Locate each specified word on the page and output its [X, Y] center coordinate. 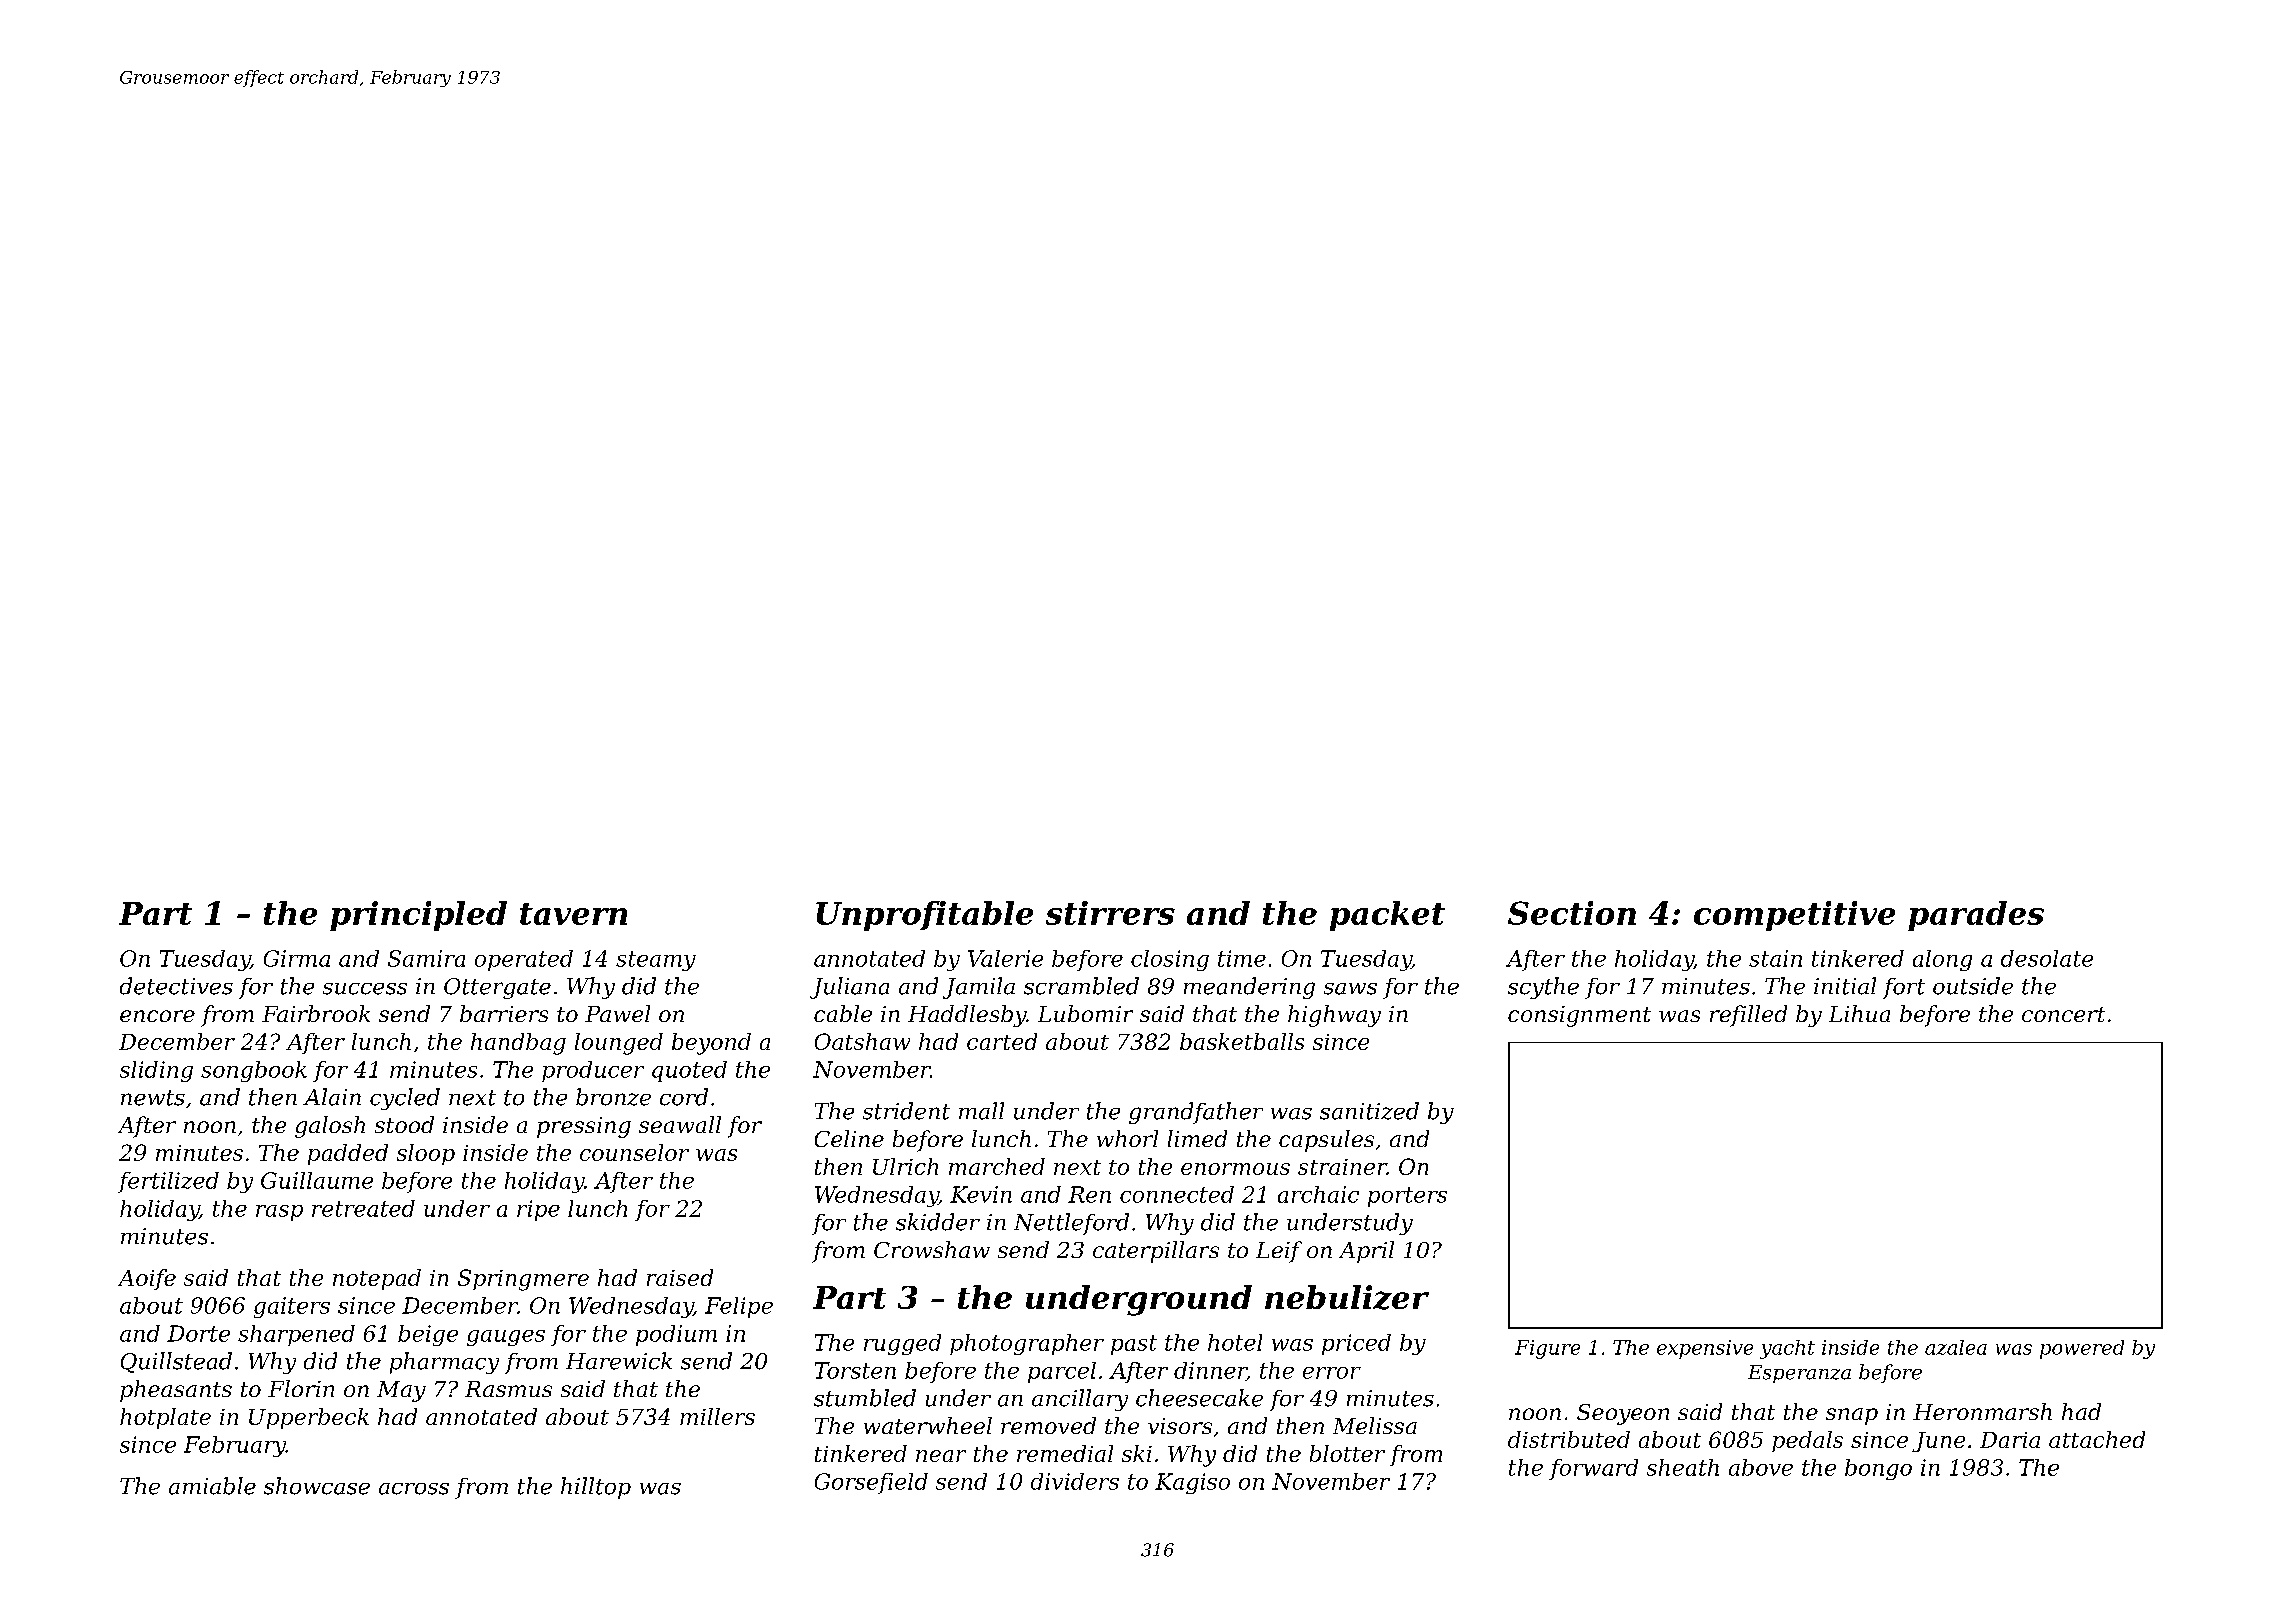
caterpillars [1156, 1252]
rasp [279, 1213]
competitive [1794, 916]
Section [1572, 913]
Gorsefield [871, 1483]
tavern [573, 914]
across [414, 1489]
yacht [1787, 1349]
